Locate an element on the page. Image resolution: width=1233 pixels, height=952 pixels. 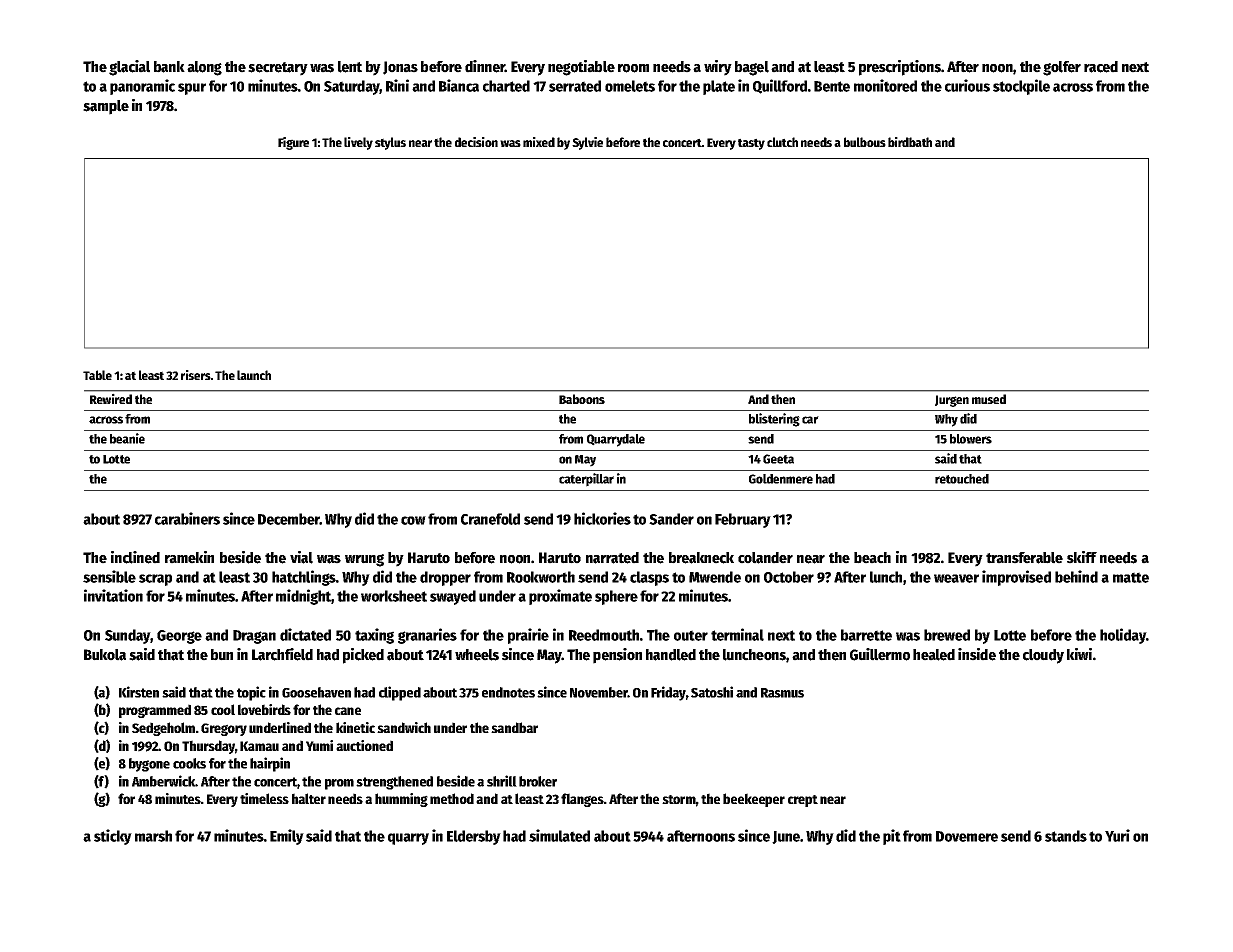
mused is located at coordinates (989, 399).
